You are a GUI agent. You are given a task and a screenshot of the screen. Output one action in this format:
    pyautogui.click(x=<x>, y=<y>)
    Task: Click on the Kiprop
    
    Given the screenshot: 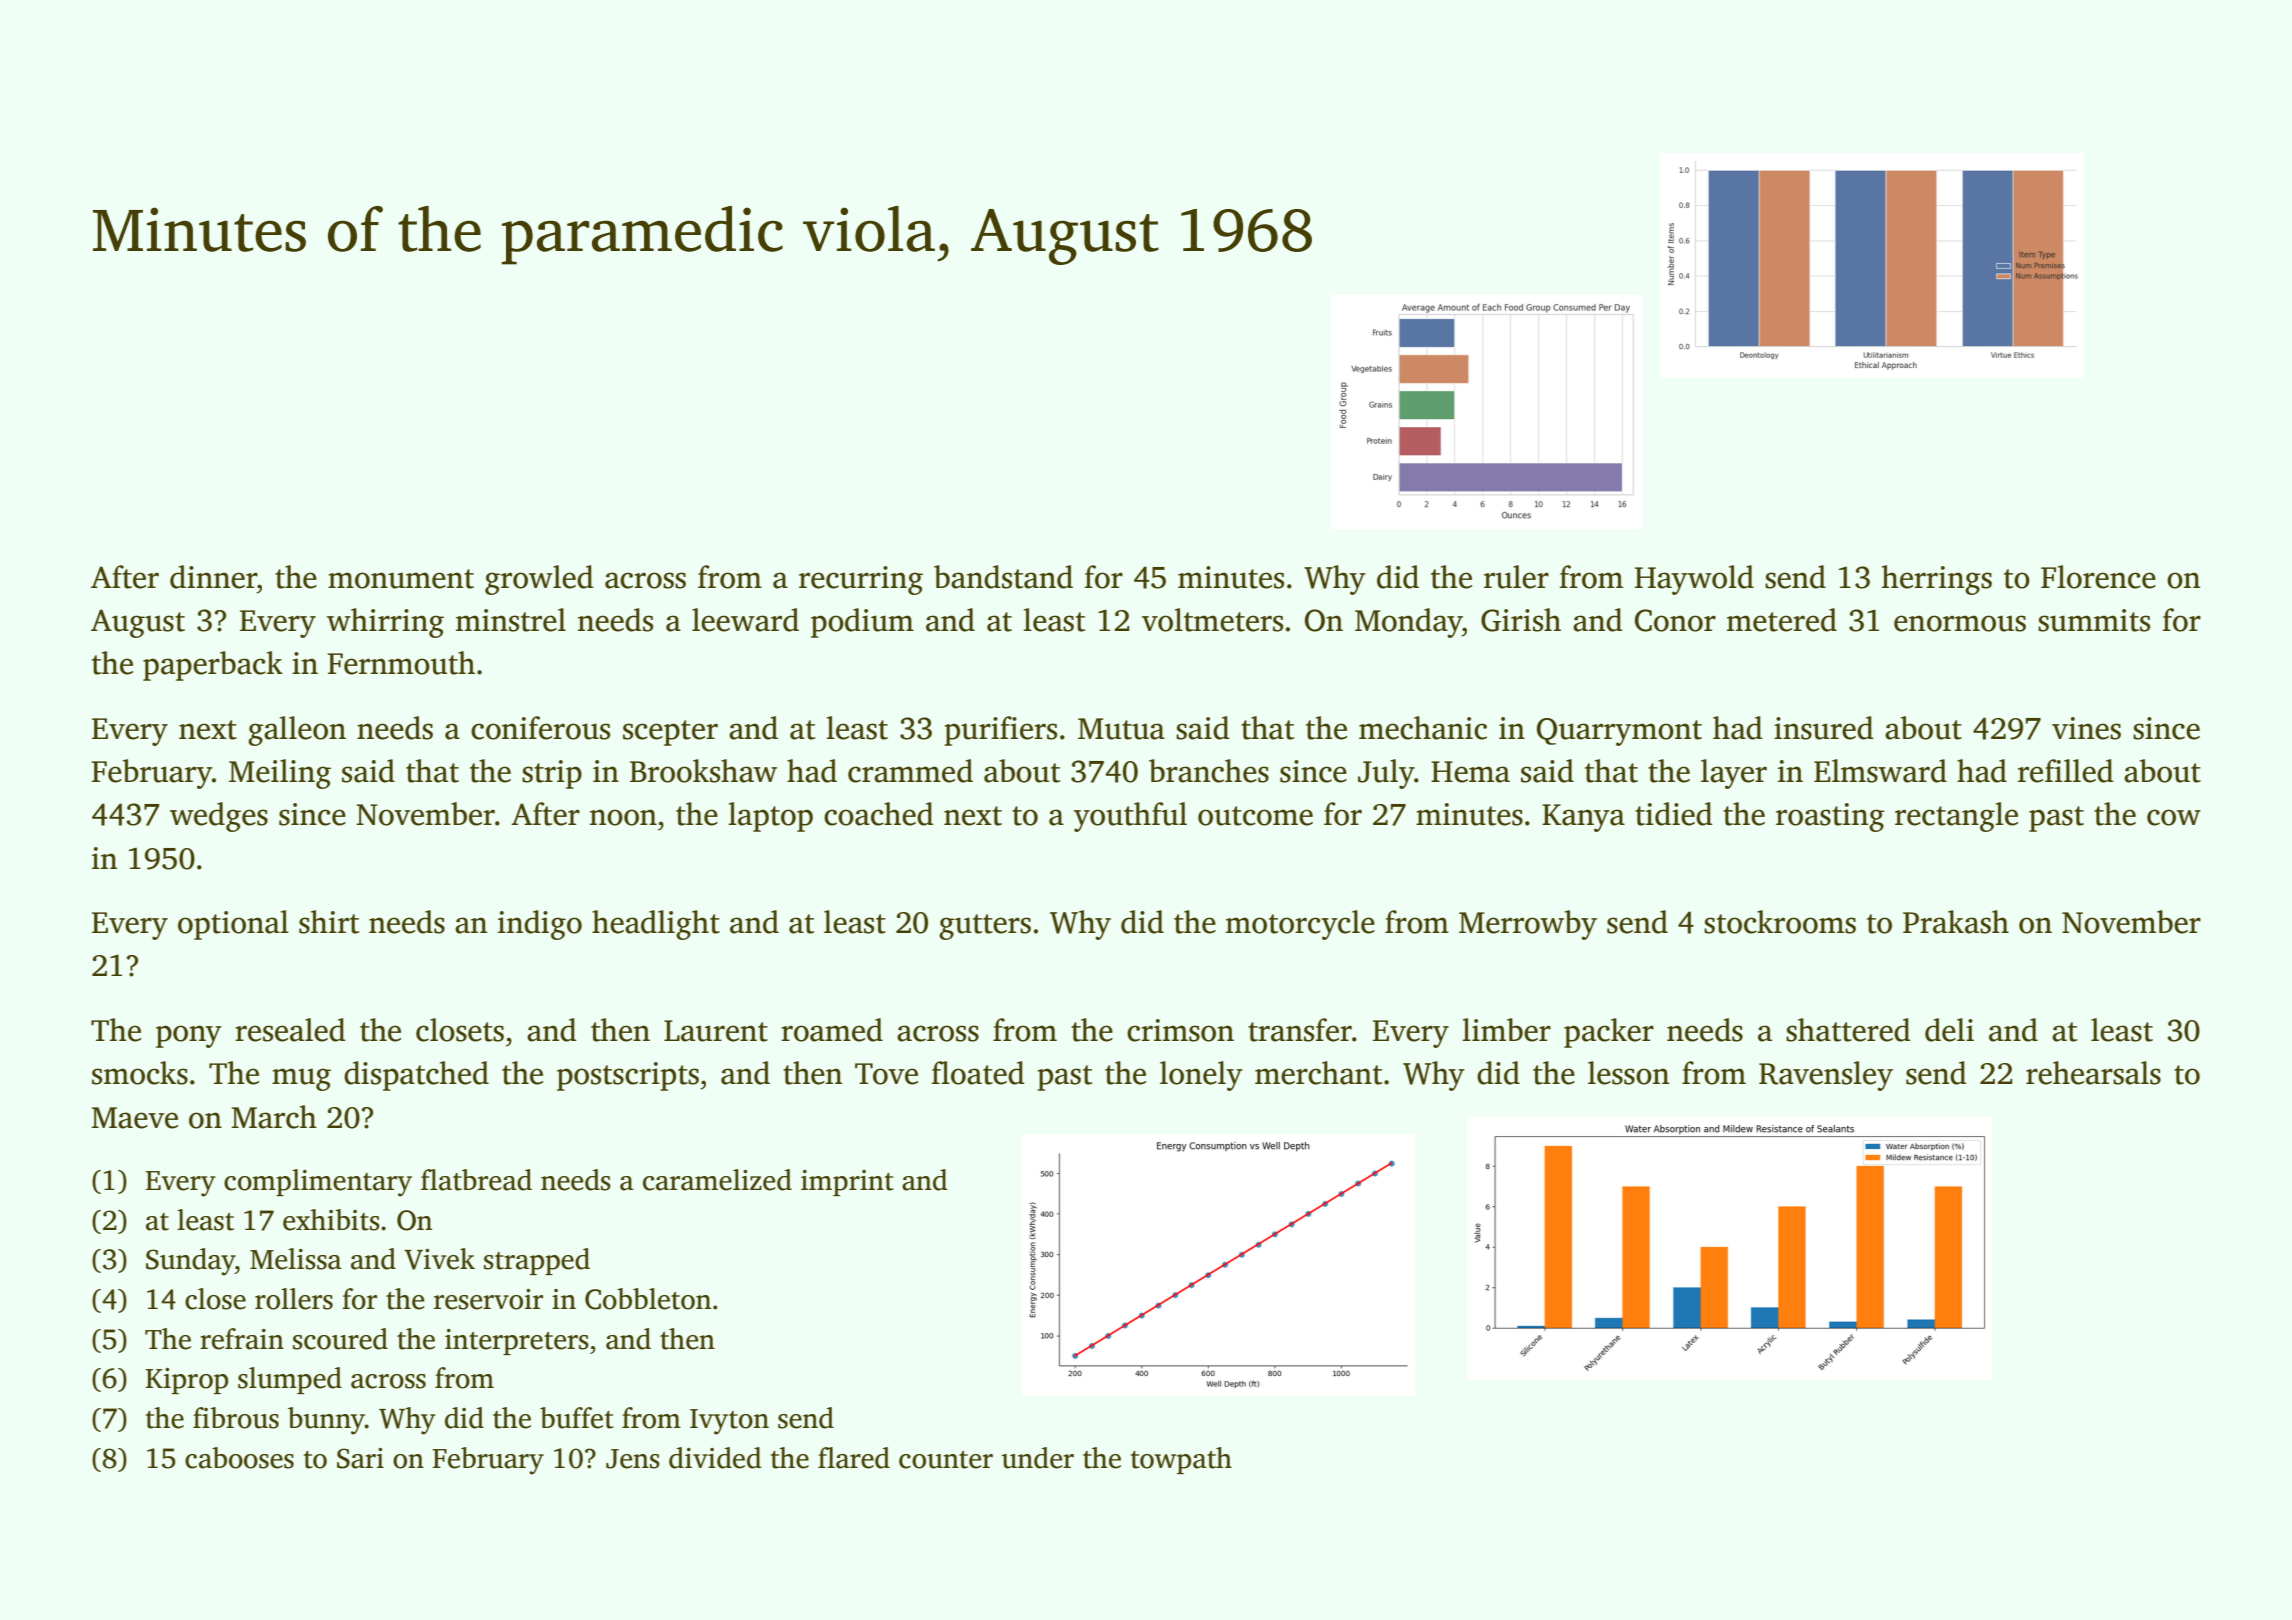 What is the action you would take?
    pyautogui.click(x=187, y=1381)
